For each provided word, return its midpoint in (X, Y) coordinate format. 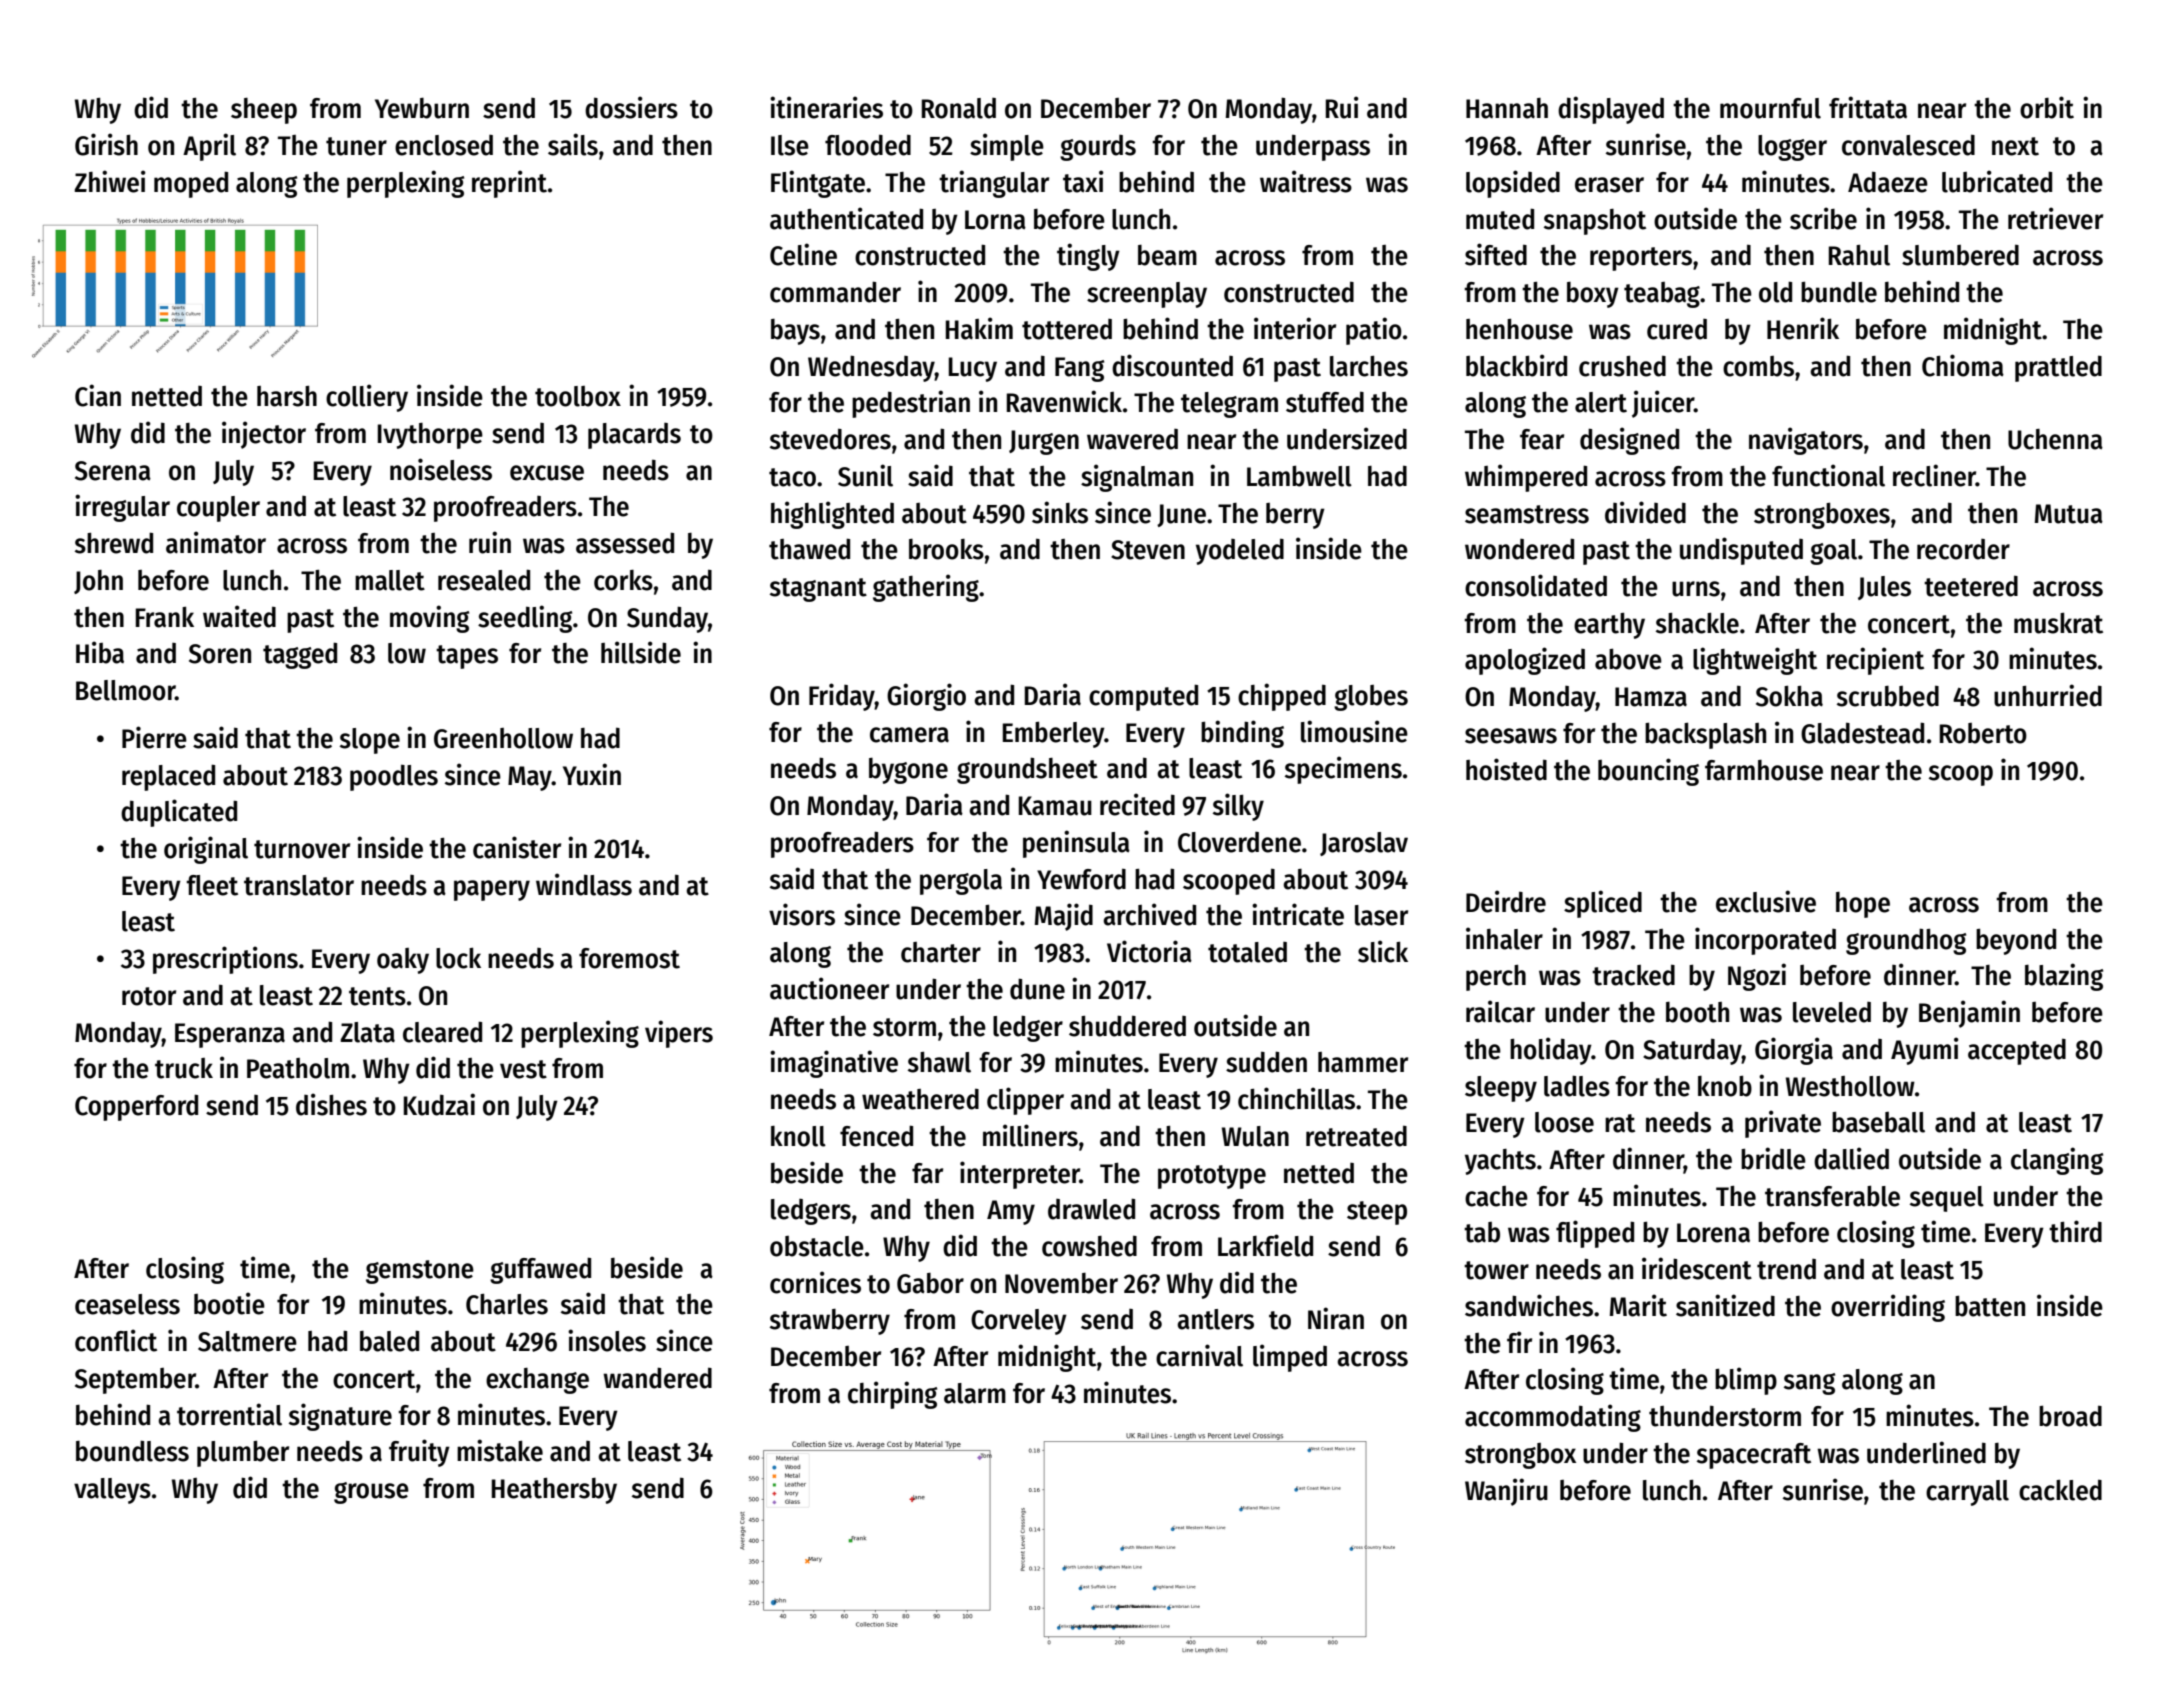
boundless (132, 1451)
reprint (509, 184)
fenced (876, 1136)
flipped (1595, 1234)
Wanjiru (1506, 1492)
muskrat (2058, 623)
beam (1167, 255)
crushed (1622, 366)
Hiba (100, 652)
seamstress (1527, 514)
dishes (331, 1104)
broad (2070, 1416)
